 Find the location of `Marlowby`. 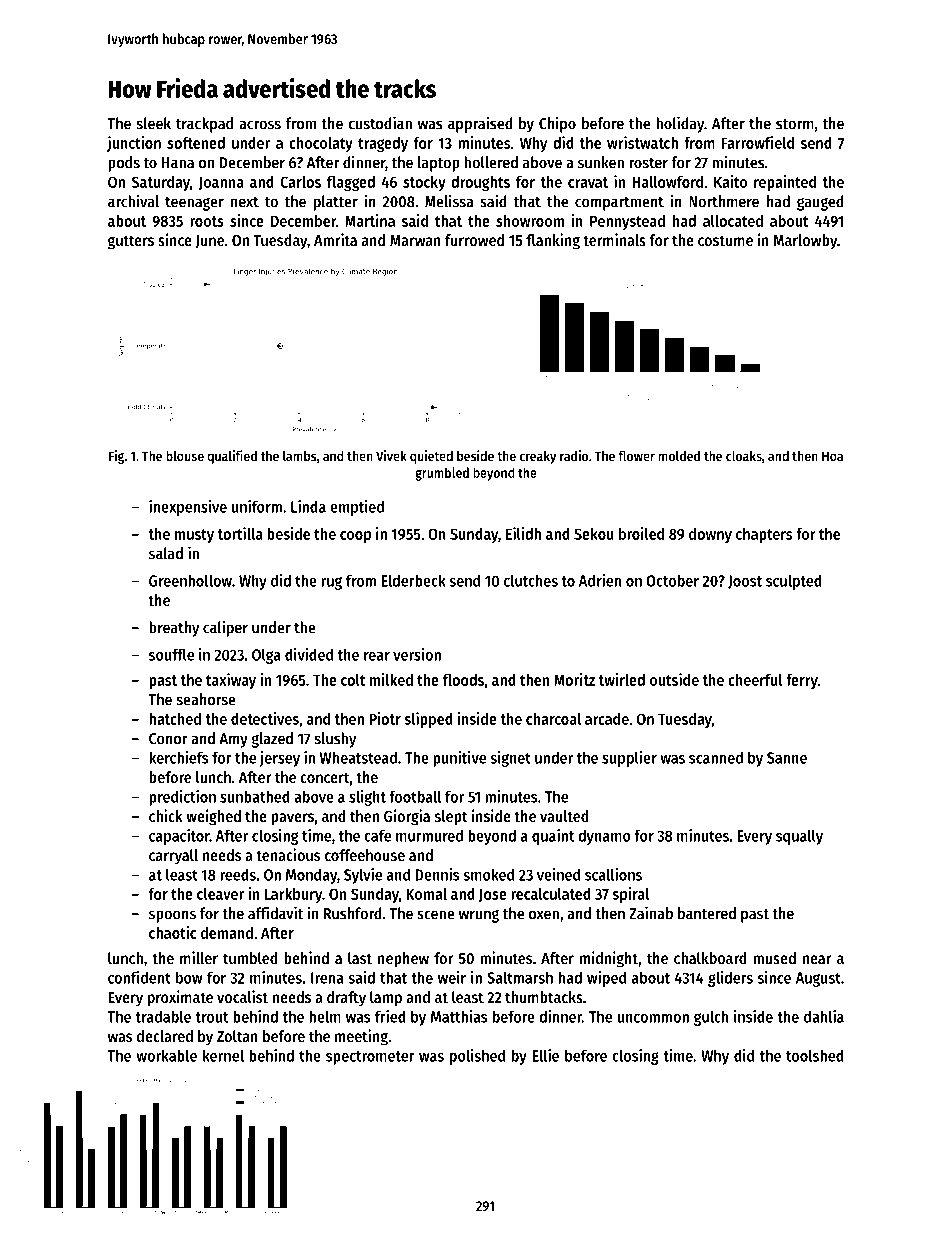

Marlowby is located at coordinates (805, 242).
